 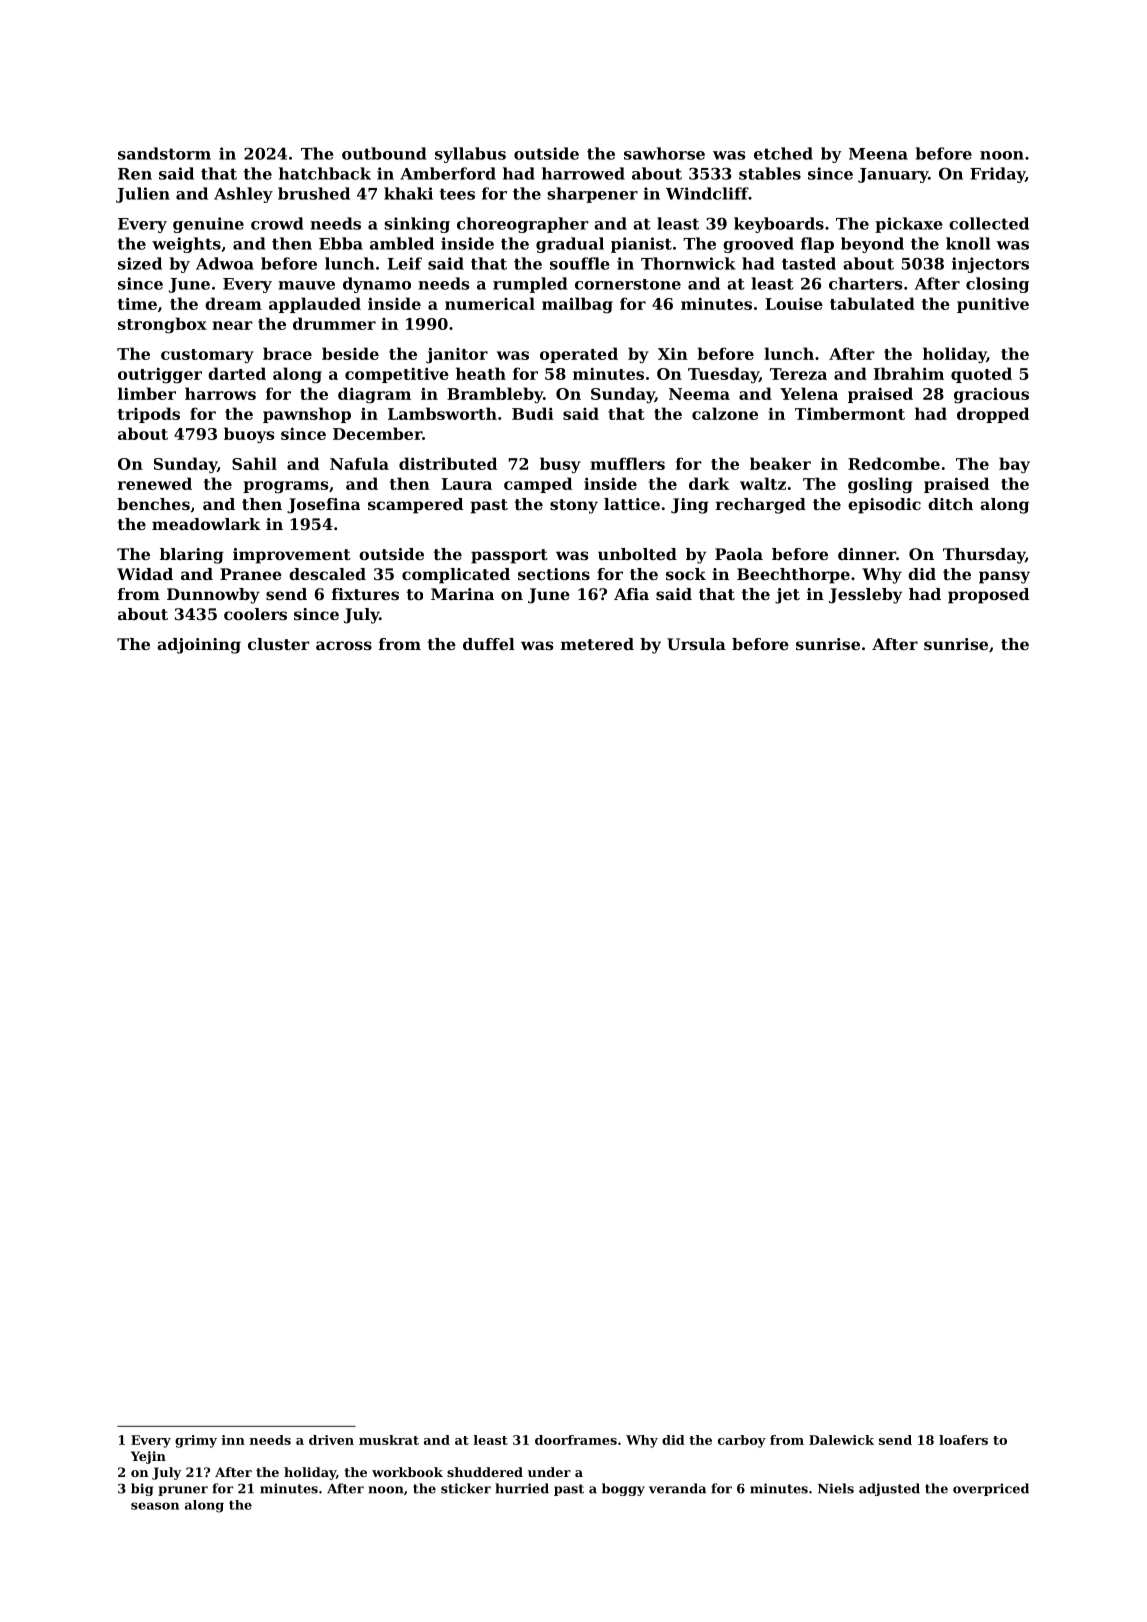 I want to click on syllabus, so click(x=470, y=155).
